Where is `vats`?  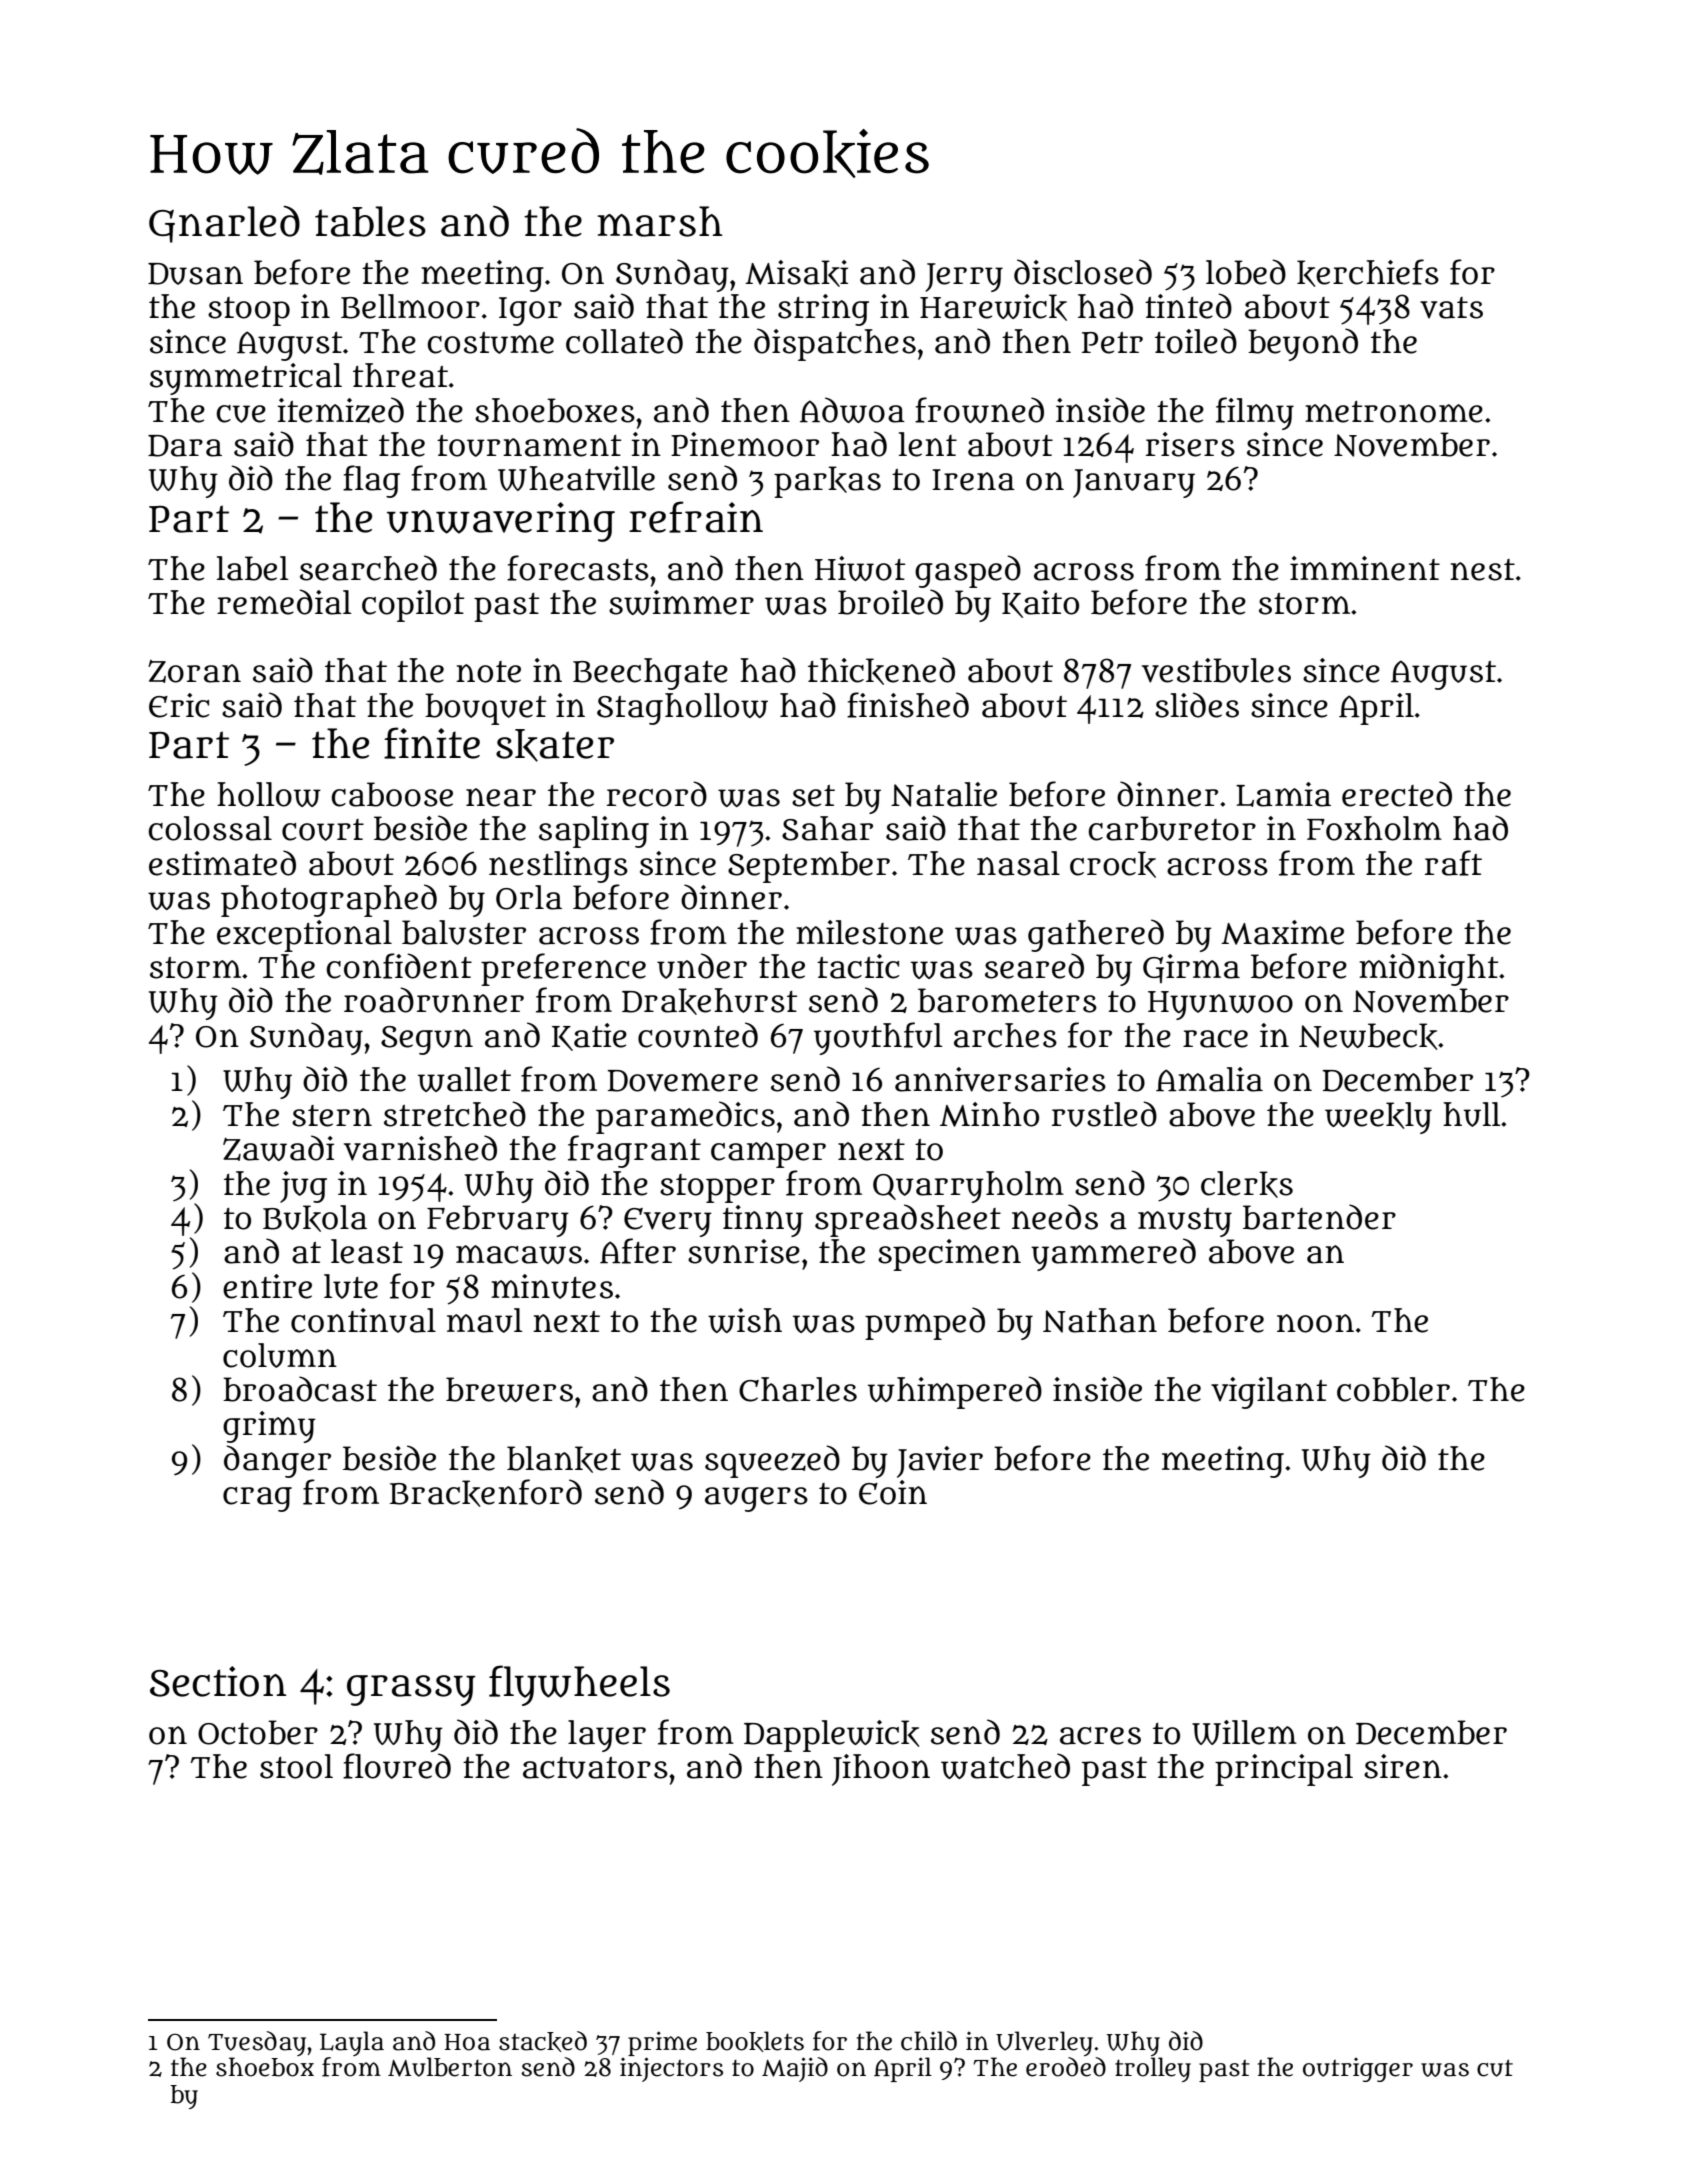
vats is located at coordinates (1451, 308).
